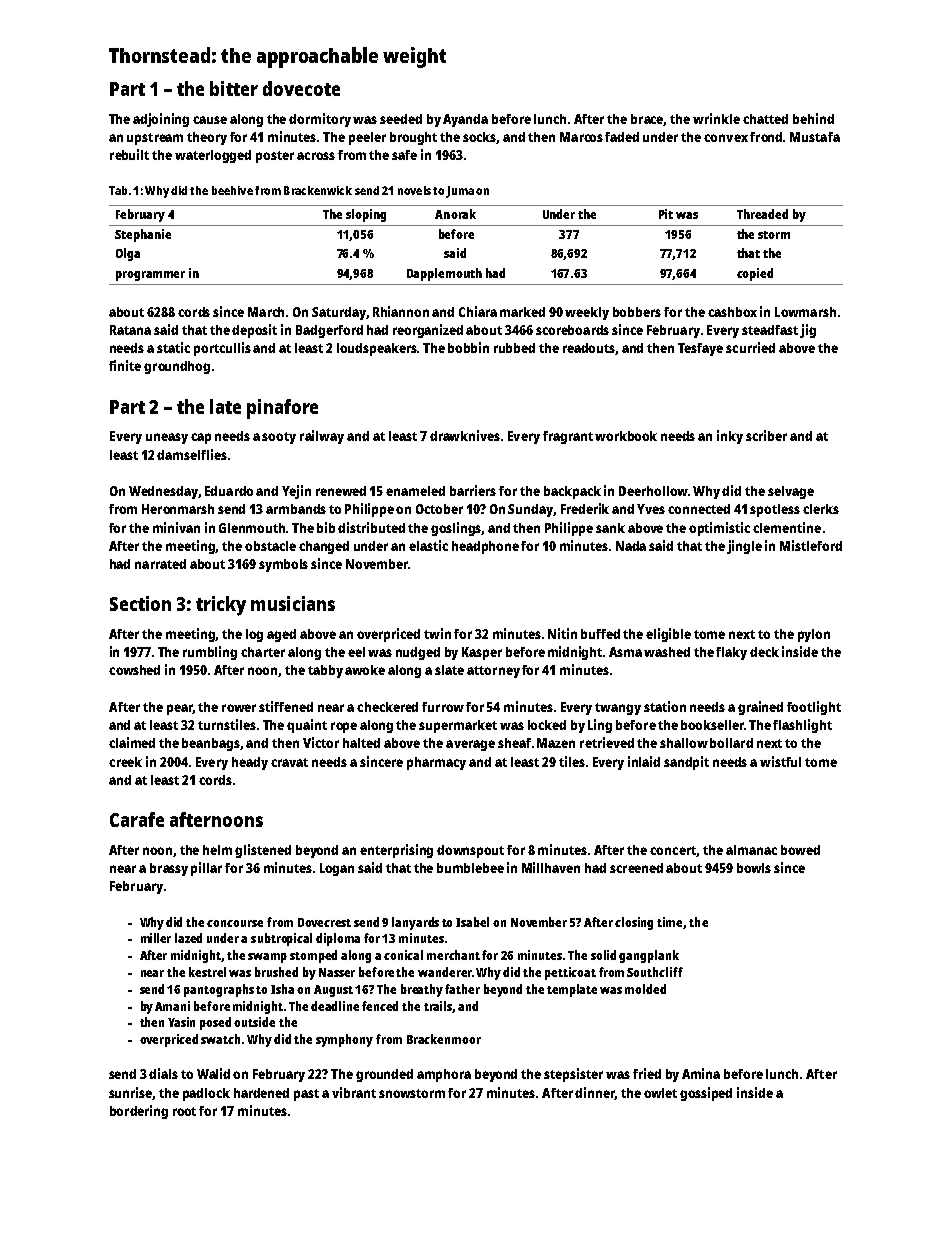  What do you see at coordinates (403, 955) in the screenshot?
I see `conical` at bounding box center [403, 955].
